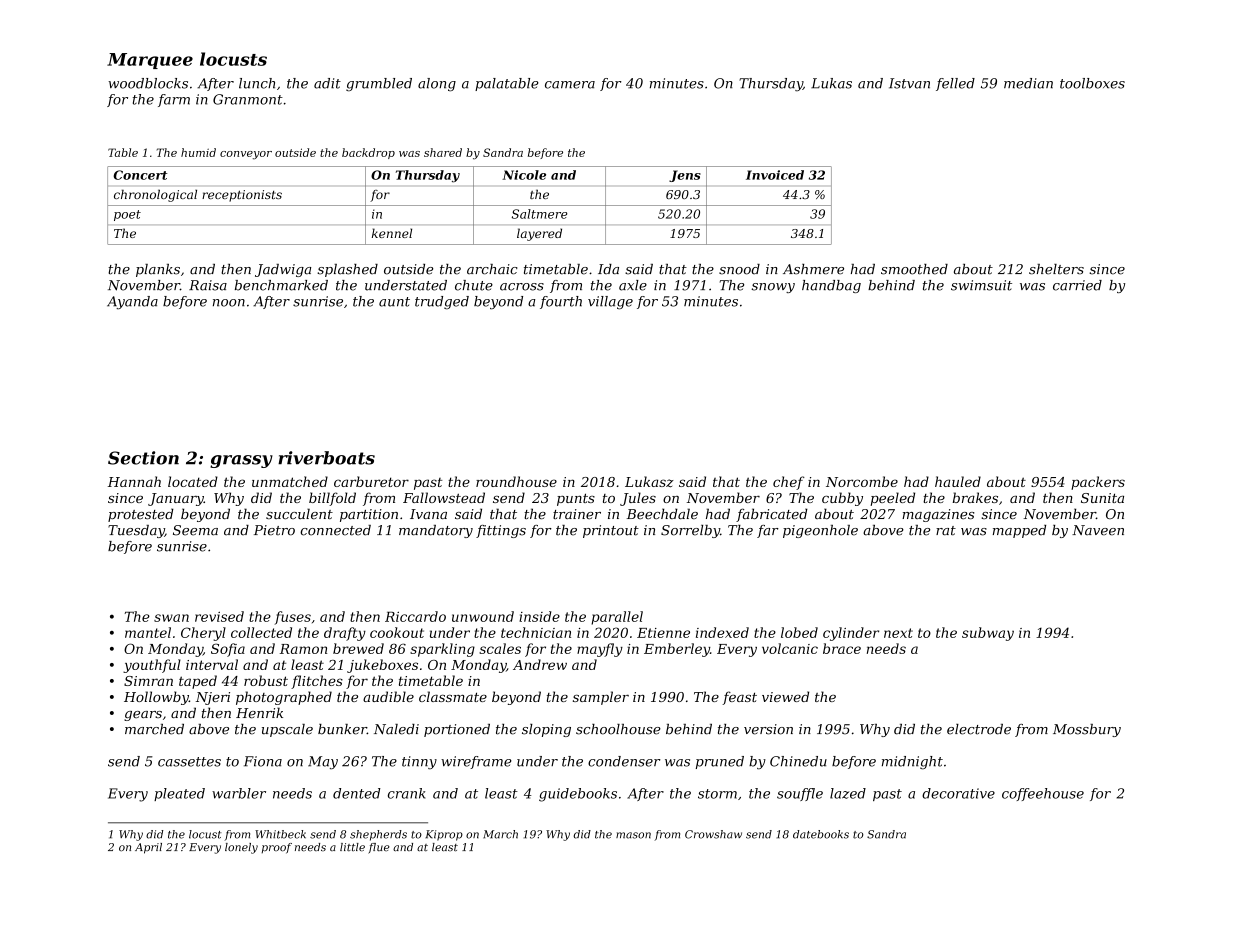  Describe the element at coordinates (419, 763) in the screenshot. I see `tinny` at that location.
